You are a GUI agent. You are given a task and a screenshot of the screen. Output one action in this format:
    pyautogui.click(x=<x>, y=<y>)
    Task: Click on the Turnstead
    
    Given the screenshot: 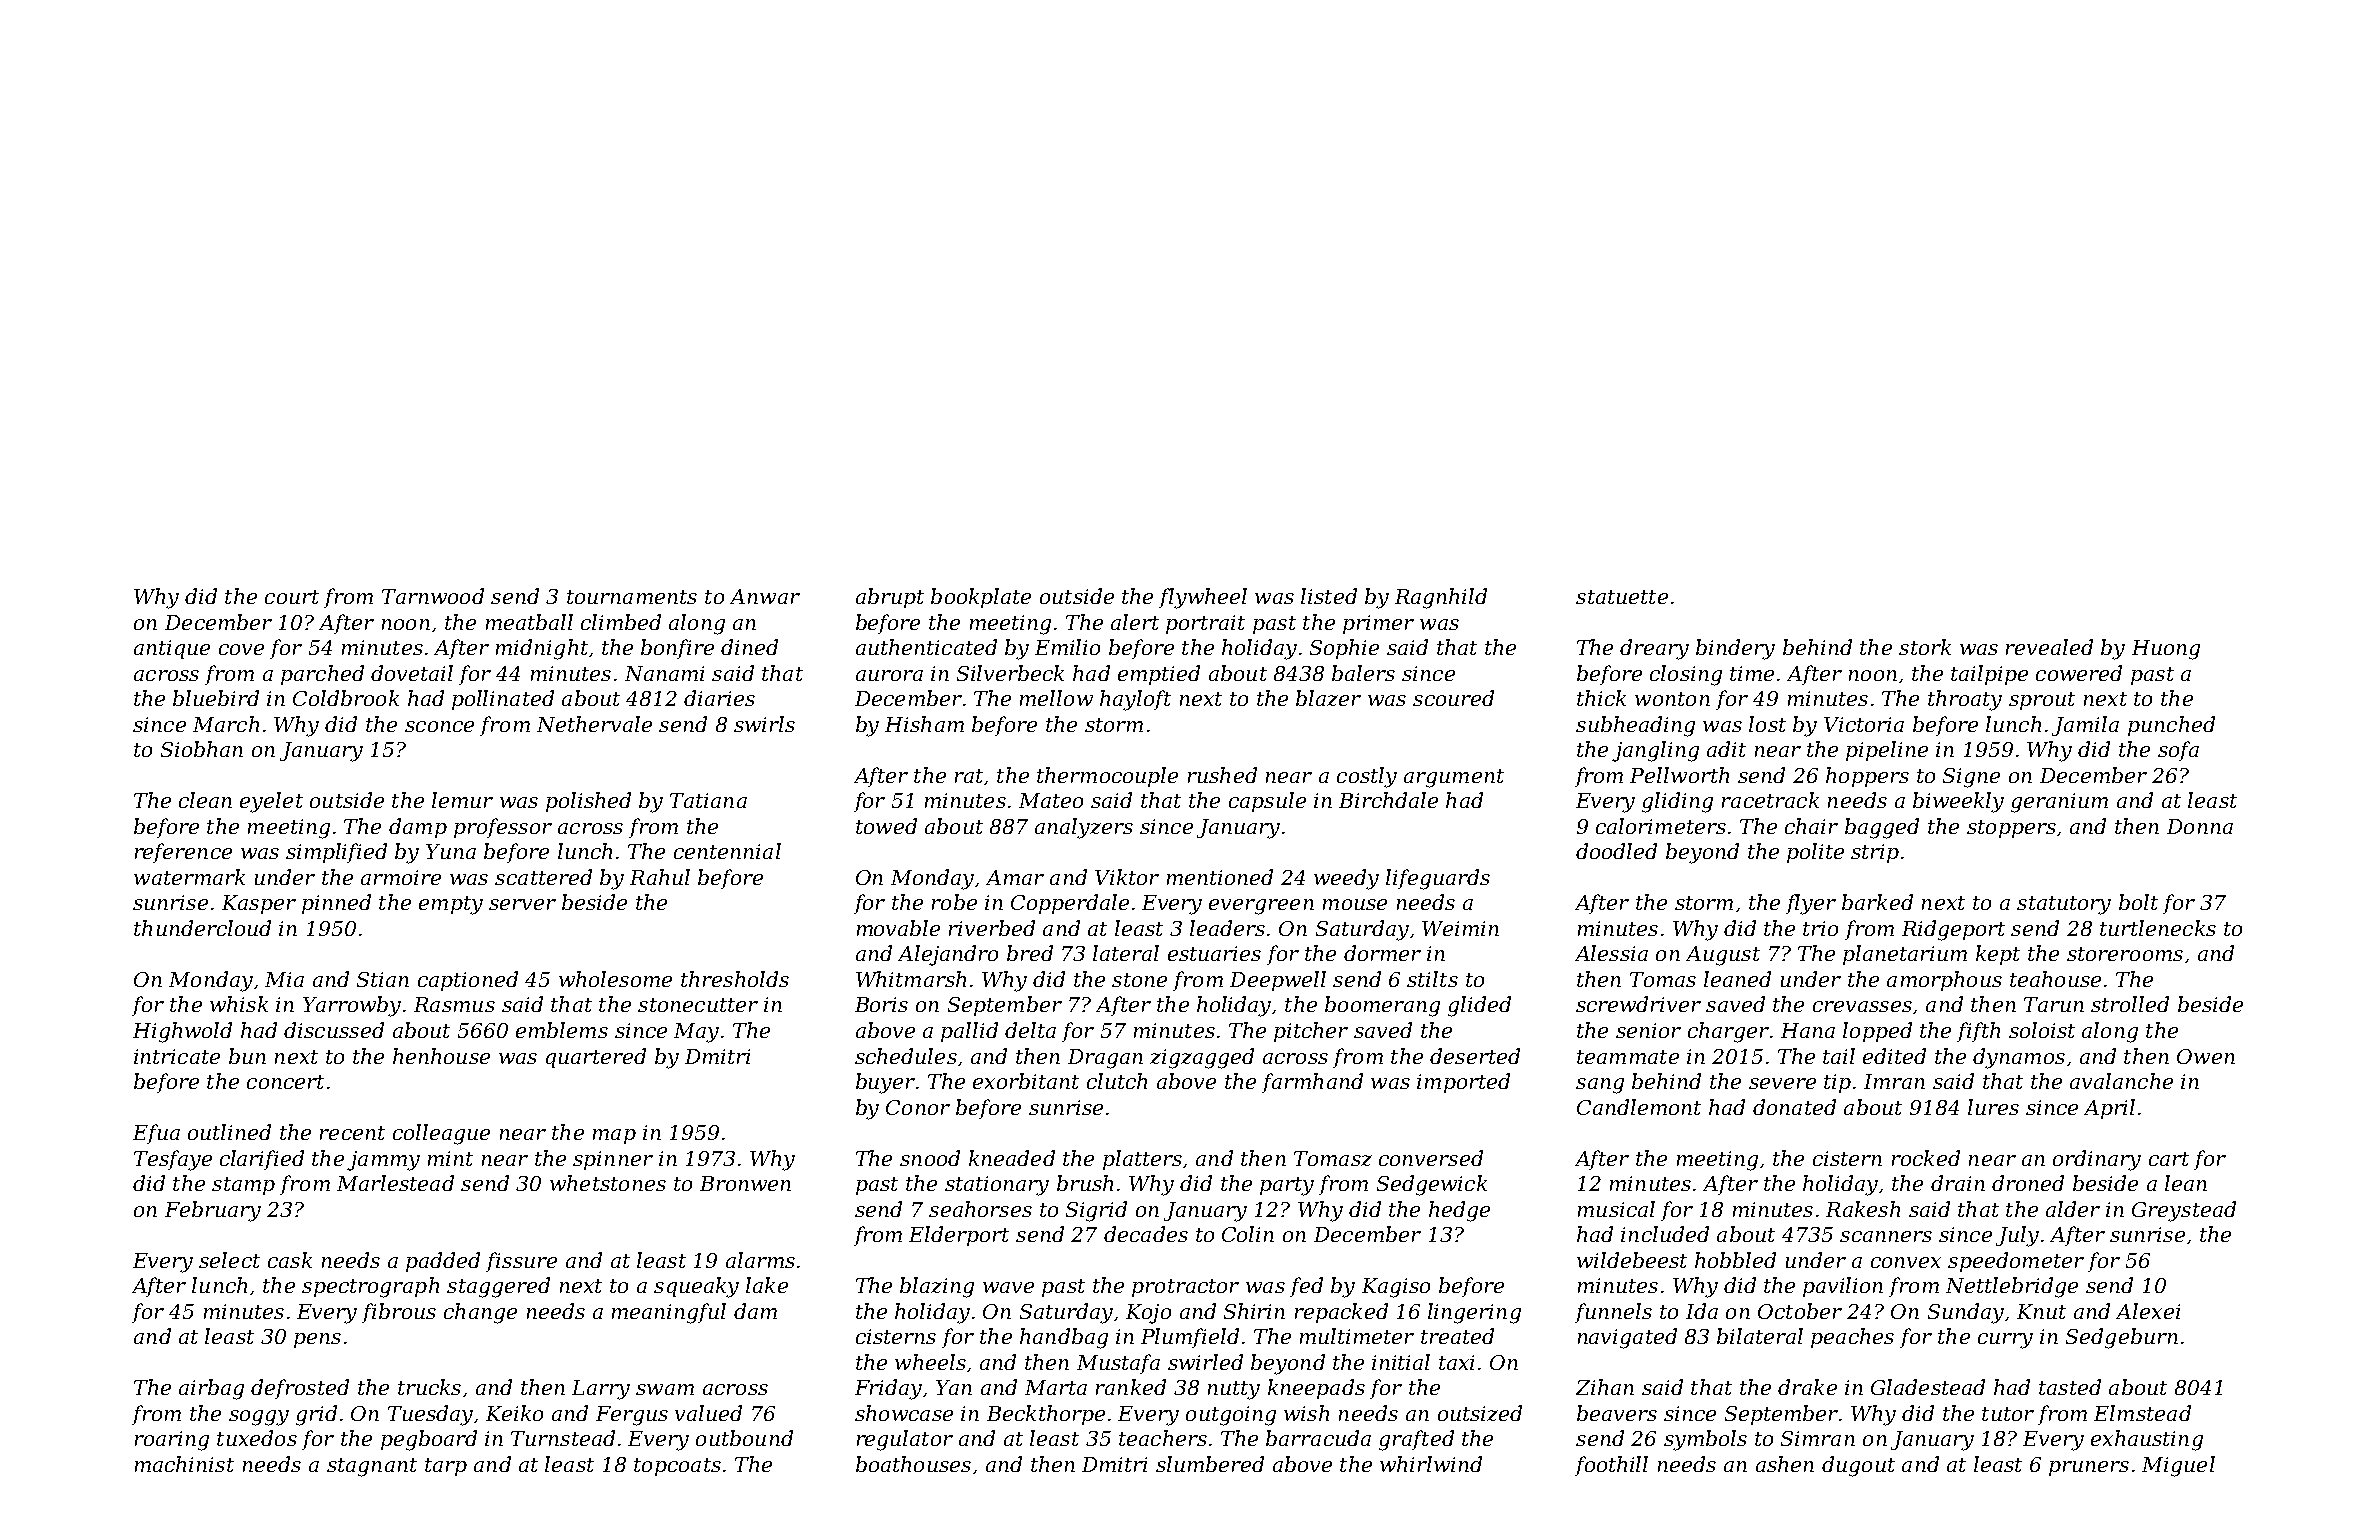 What is the action you would take?
    pyautogui.click(x=563, y=1438)
